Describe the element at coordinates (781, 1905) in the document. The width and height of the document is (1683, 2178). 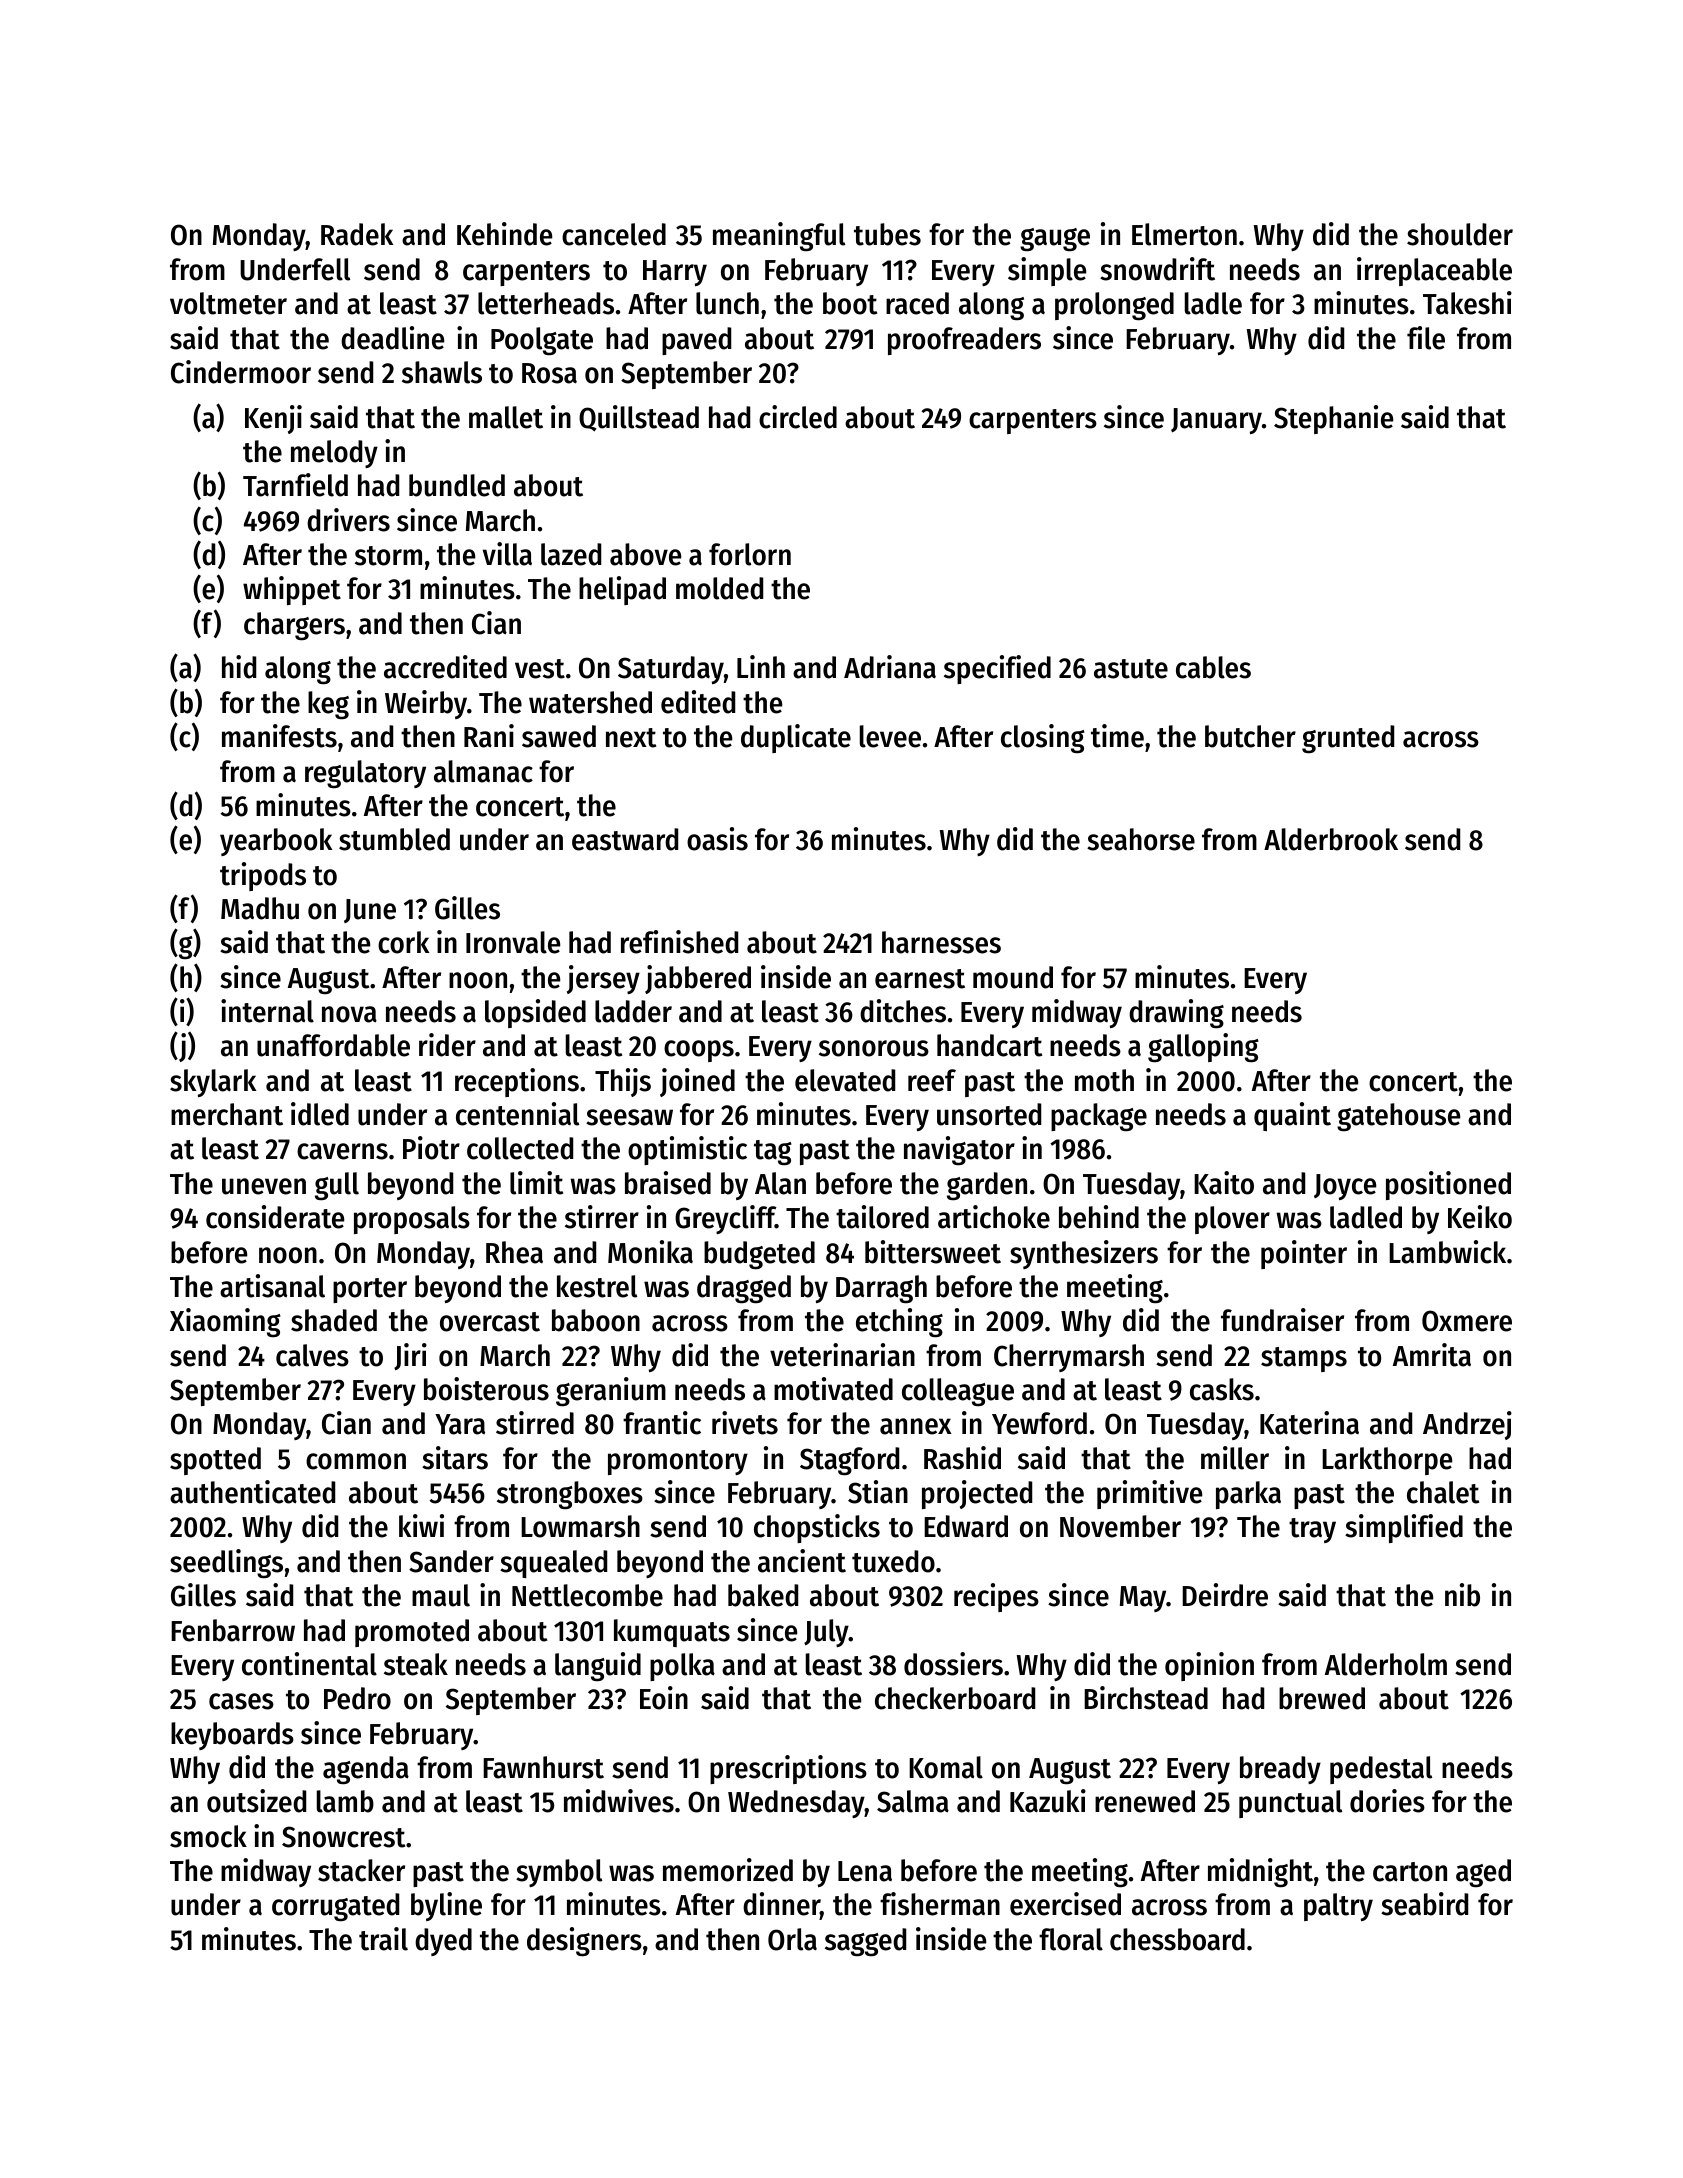
I see `dinner` at that location.
